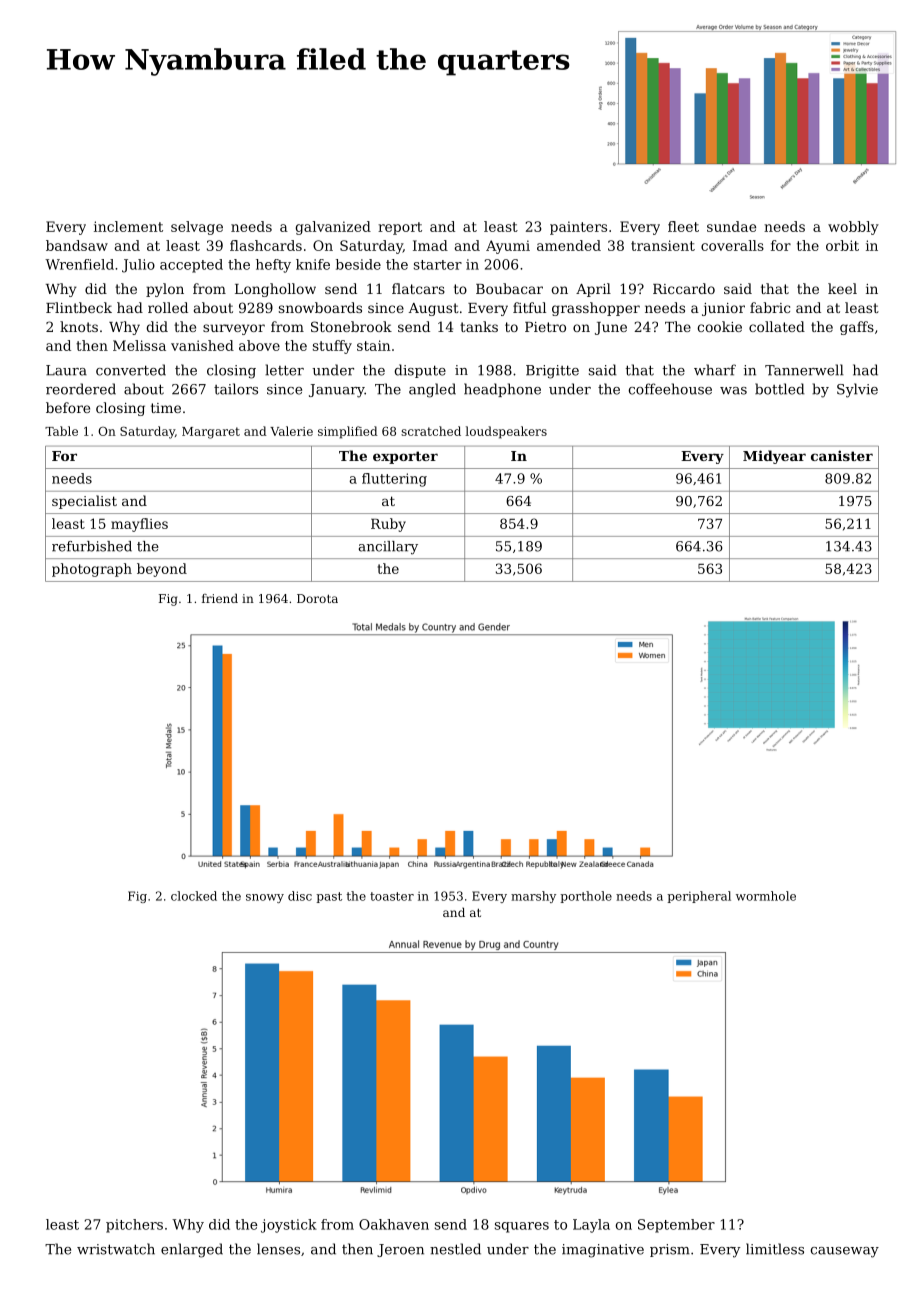  I want to click on pitchers, so click(134, 1226).
